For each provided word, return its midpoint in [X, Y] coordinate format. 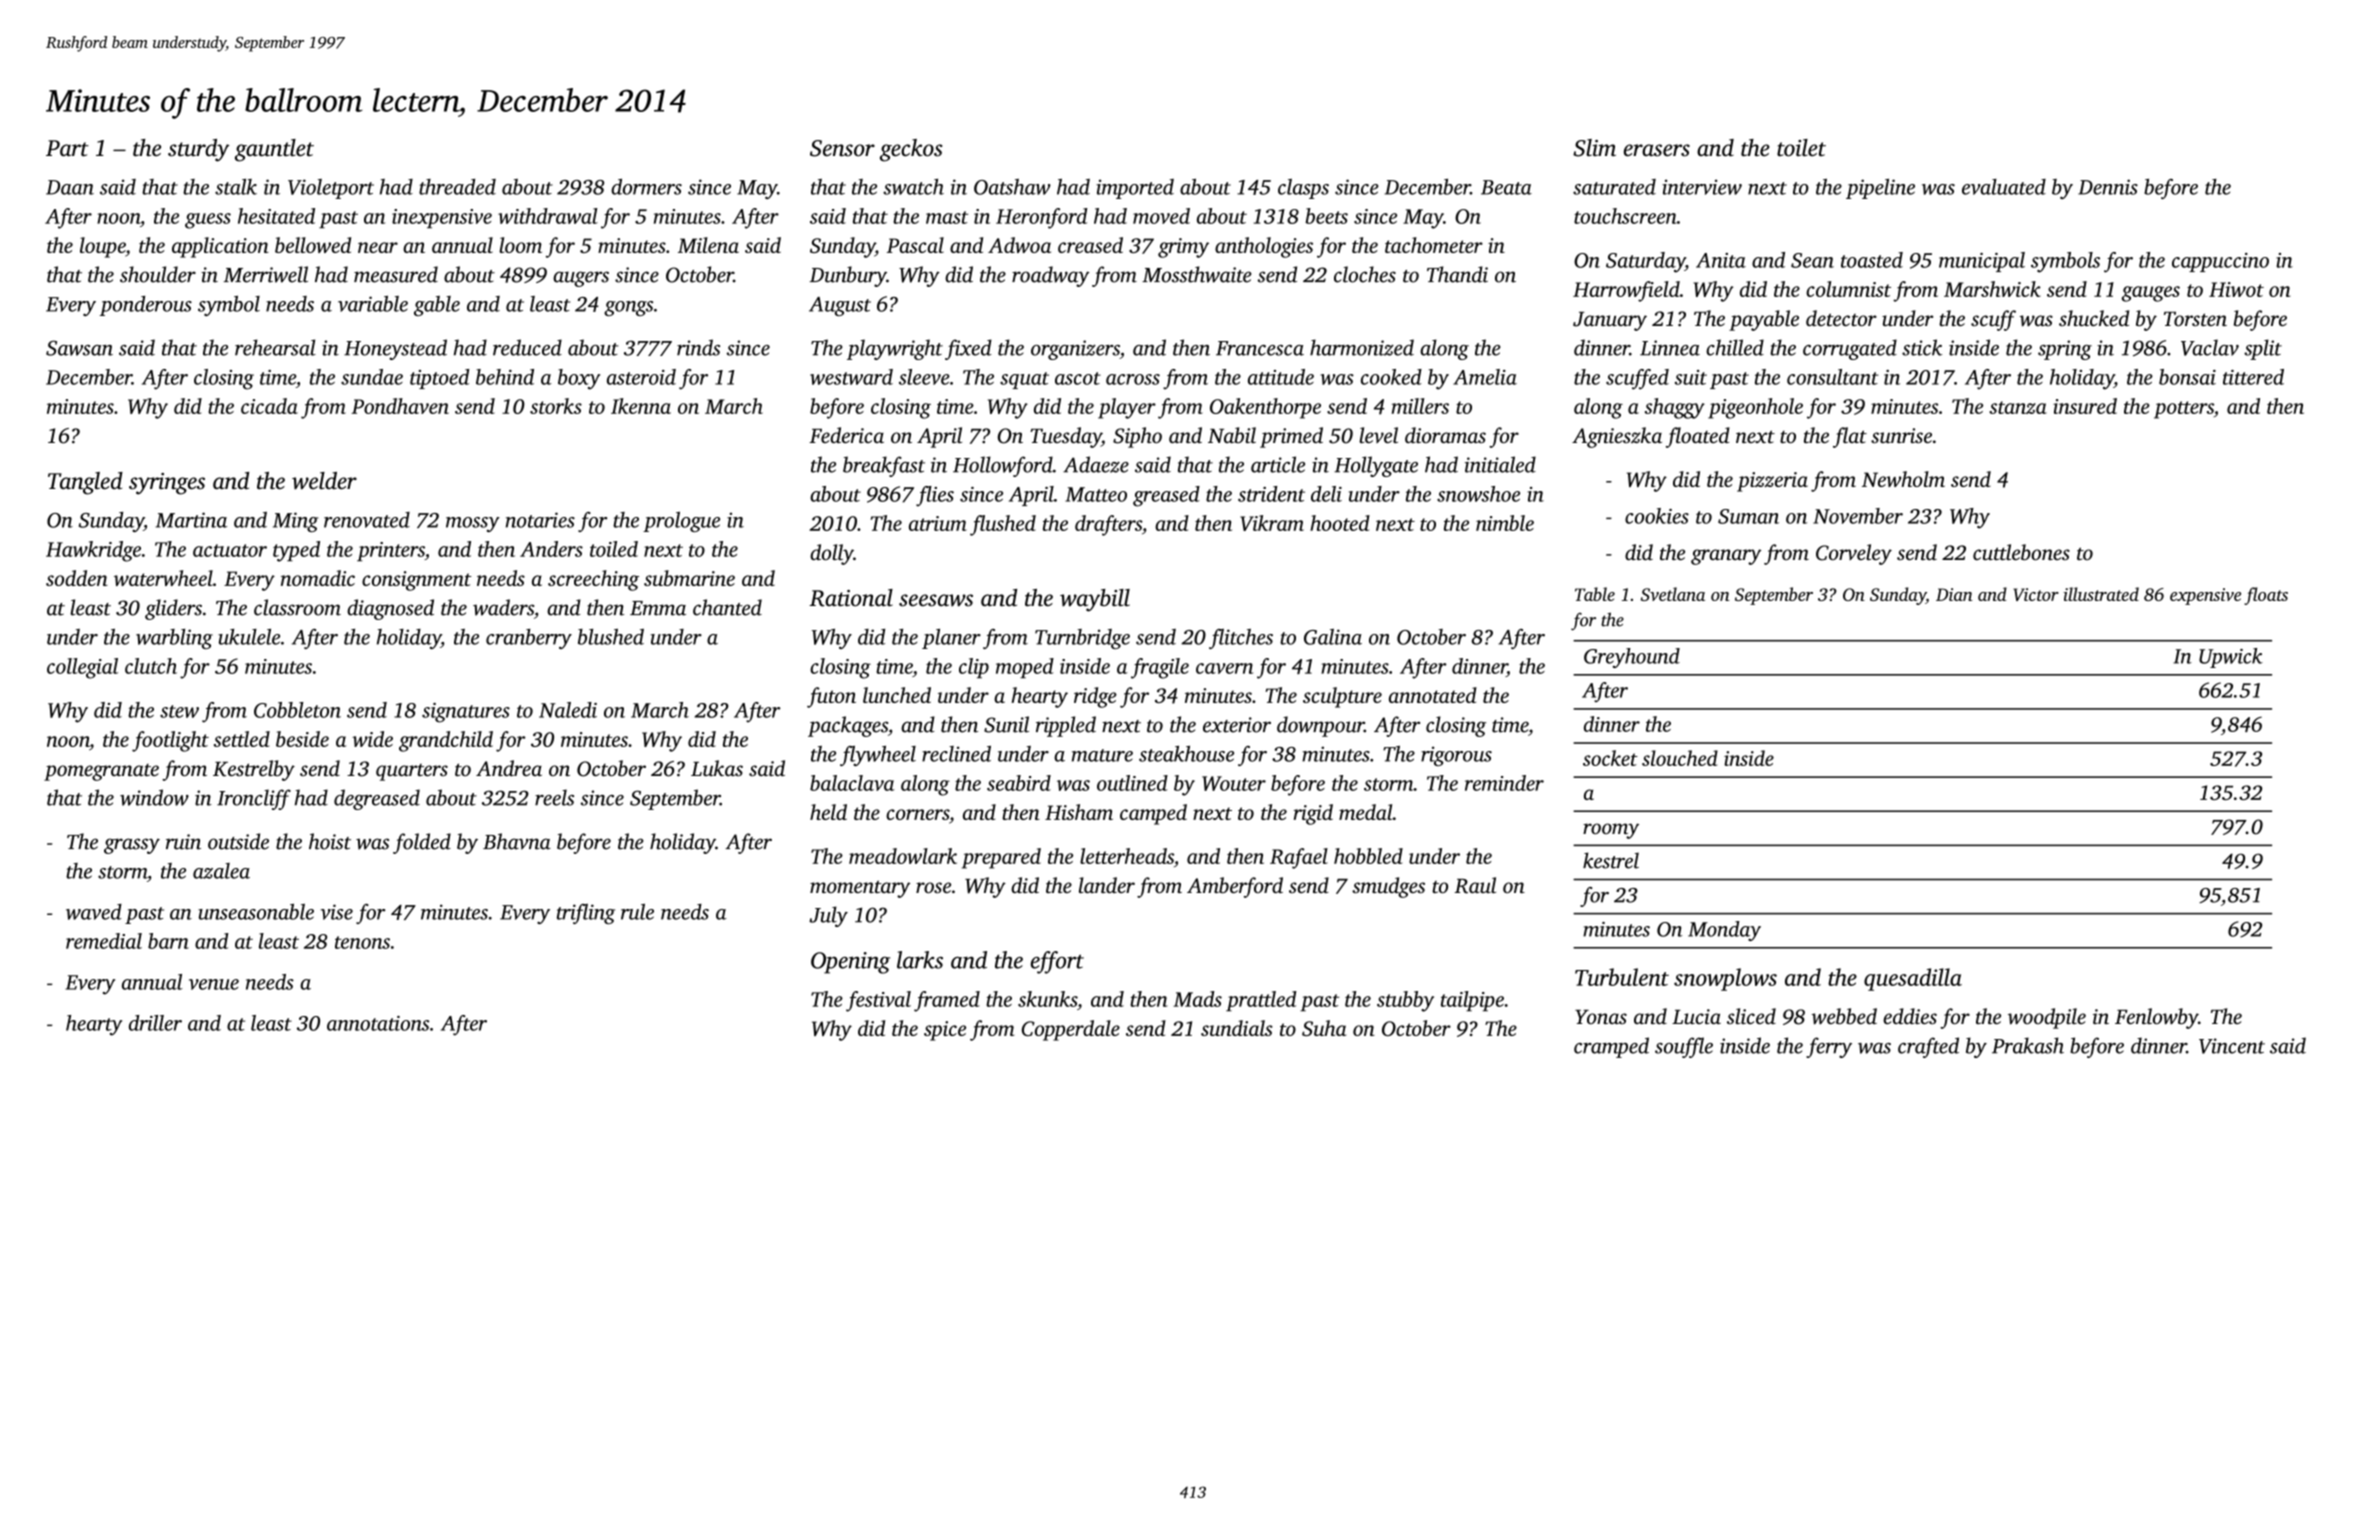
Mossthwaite [1197, 274]
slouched [1680, 758]
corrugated [1850, 349]
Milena [708, 245]
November [1858, 516]
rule [637, 912]
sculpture [1342, 697]
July [828, 916]
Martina [191, 520]
